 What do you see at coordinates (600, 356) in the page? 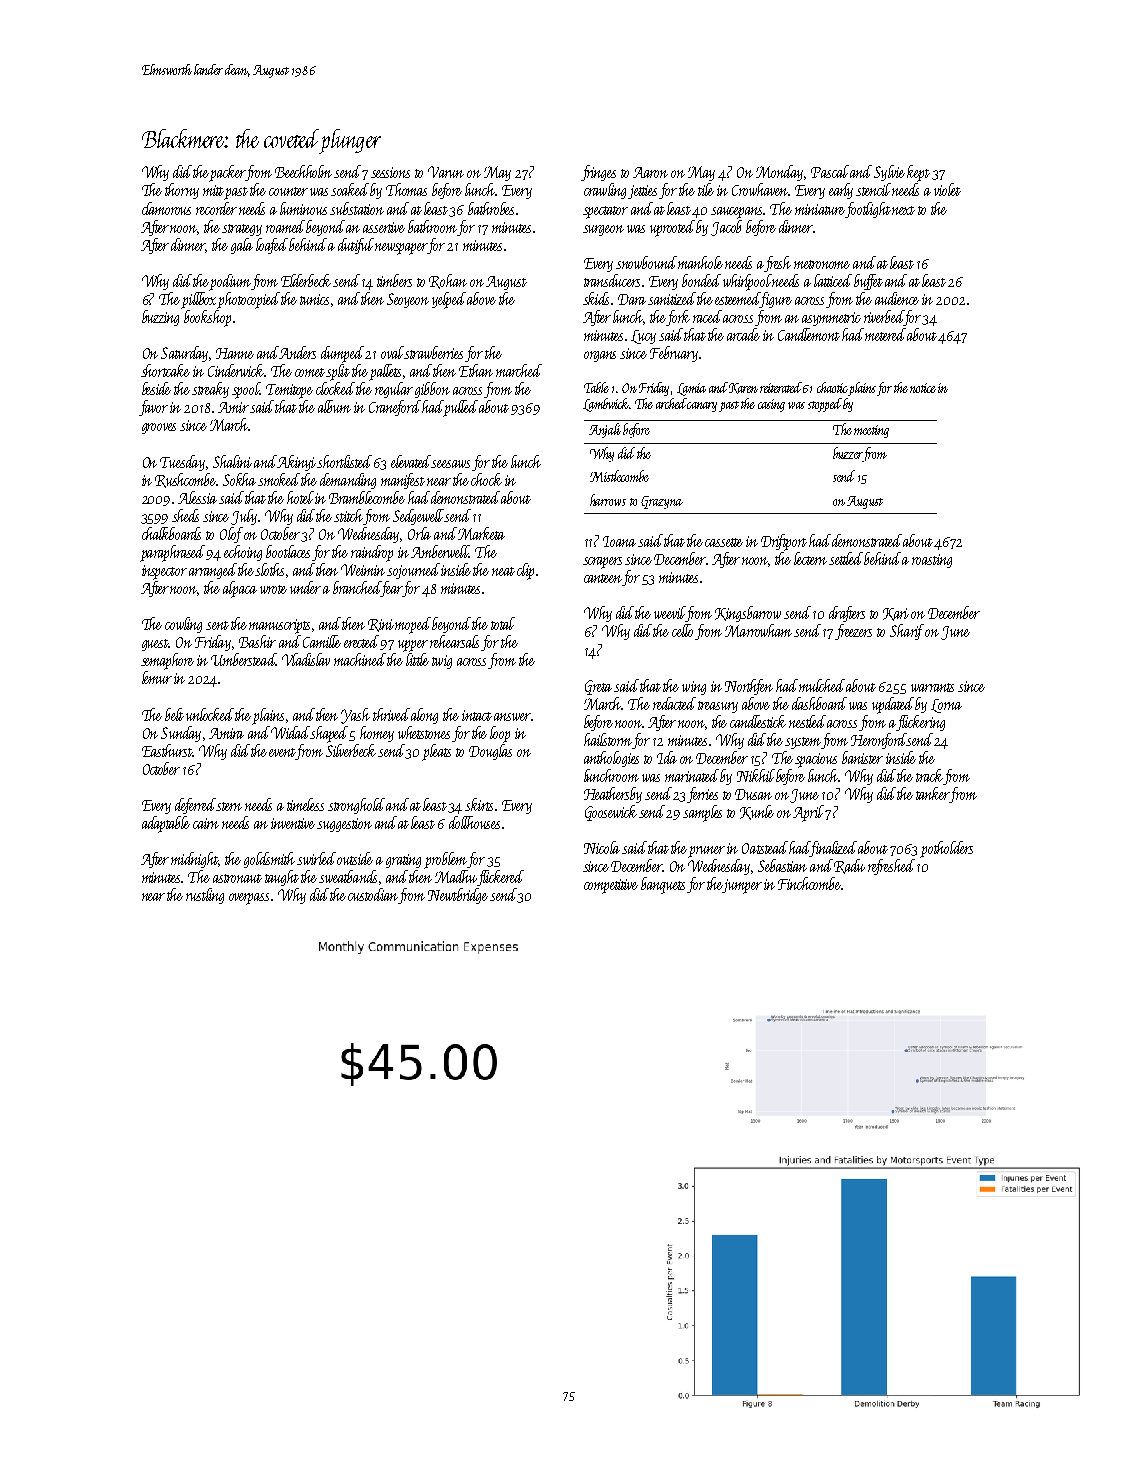
I see `organs` at bounding box center [600, 356].
